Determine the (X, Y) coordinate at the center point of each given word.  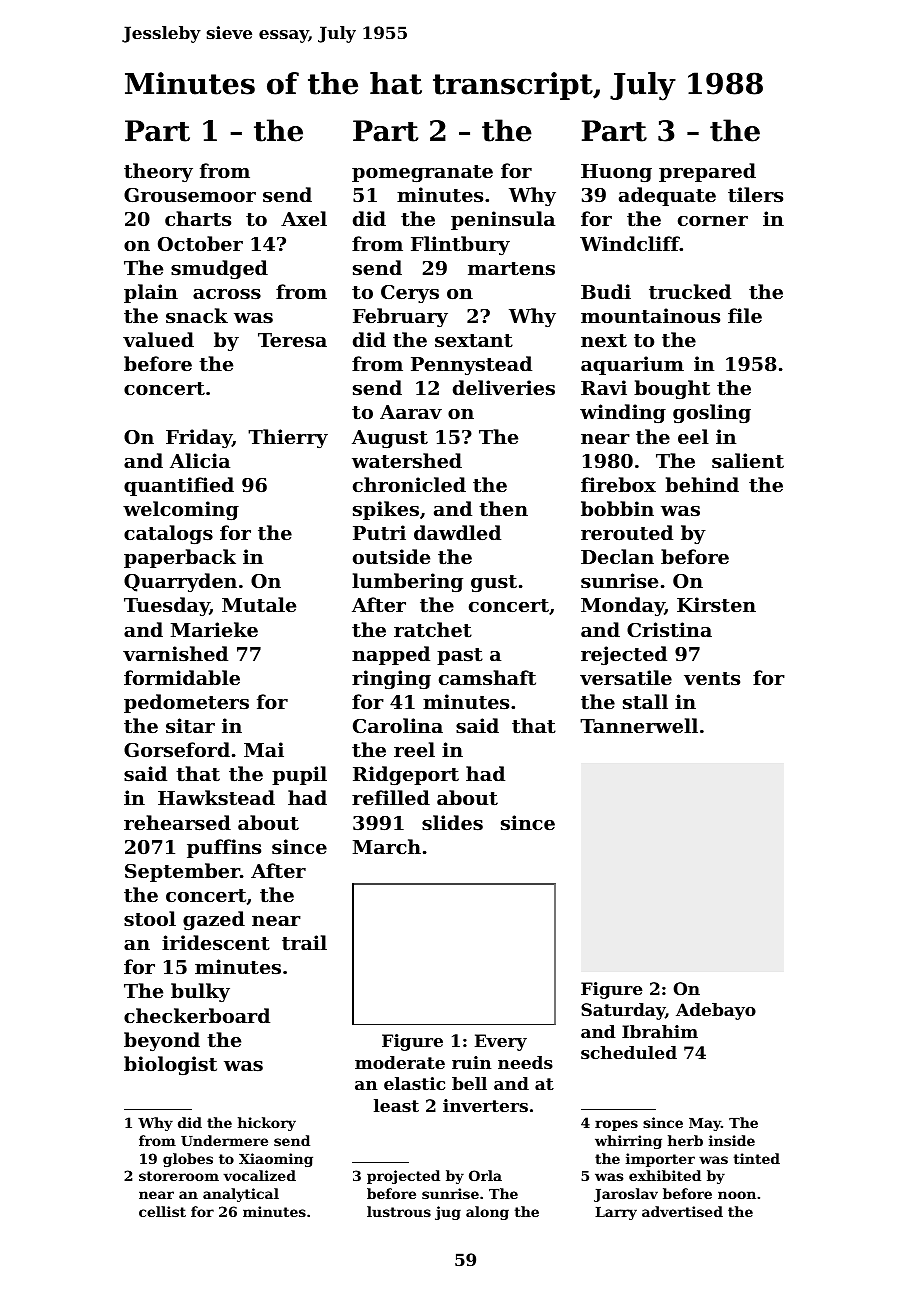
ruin (471, 1062)
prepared (707, 172)
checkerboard (197, 1015)
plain (151, 293)
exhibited (665, 1175)
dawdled (457, 532)
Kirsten (716, 605)
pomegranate (422, 173)
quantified (179, 486)
